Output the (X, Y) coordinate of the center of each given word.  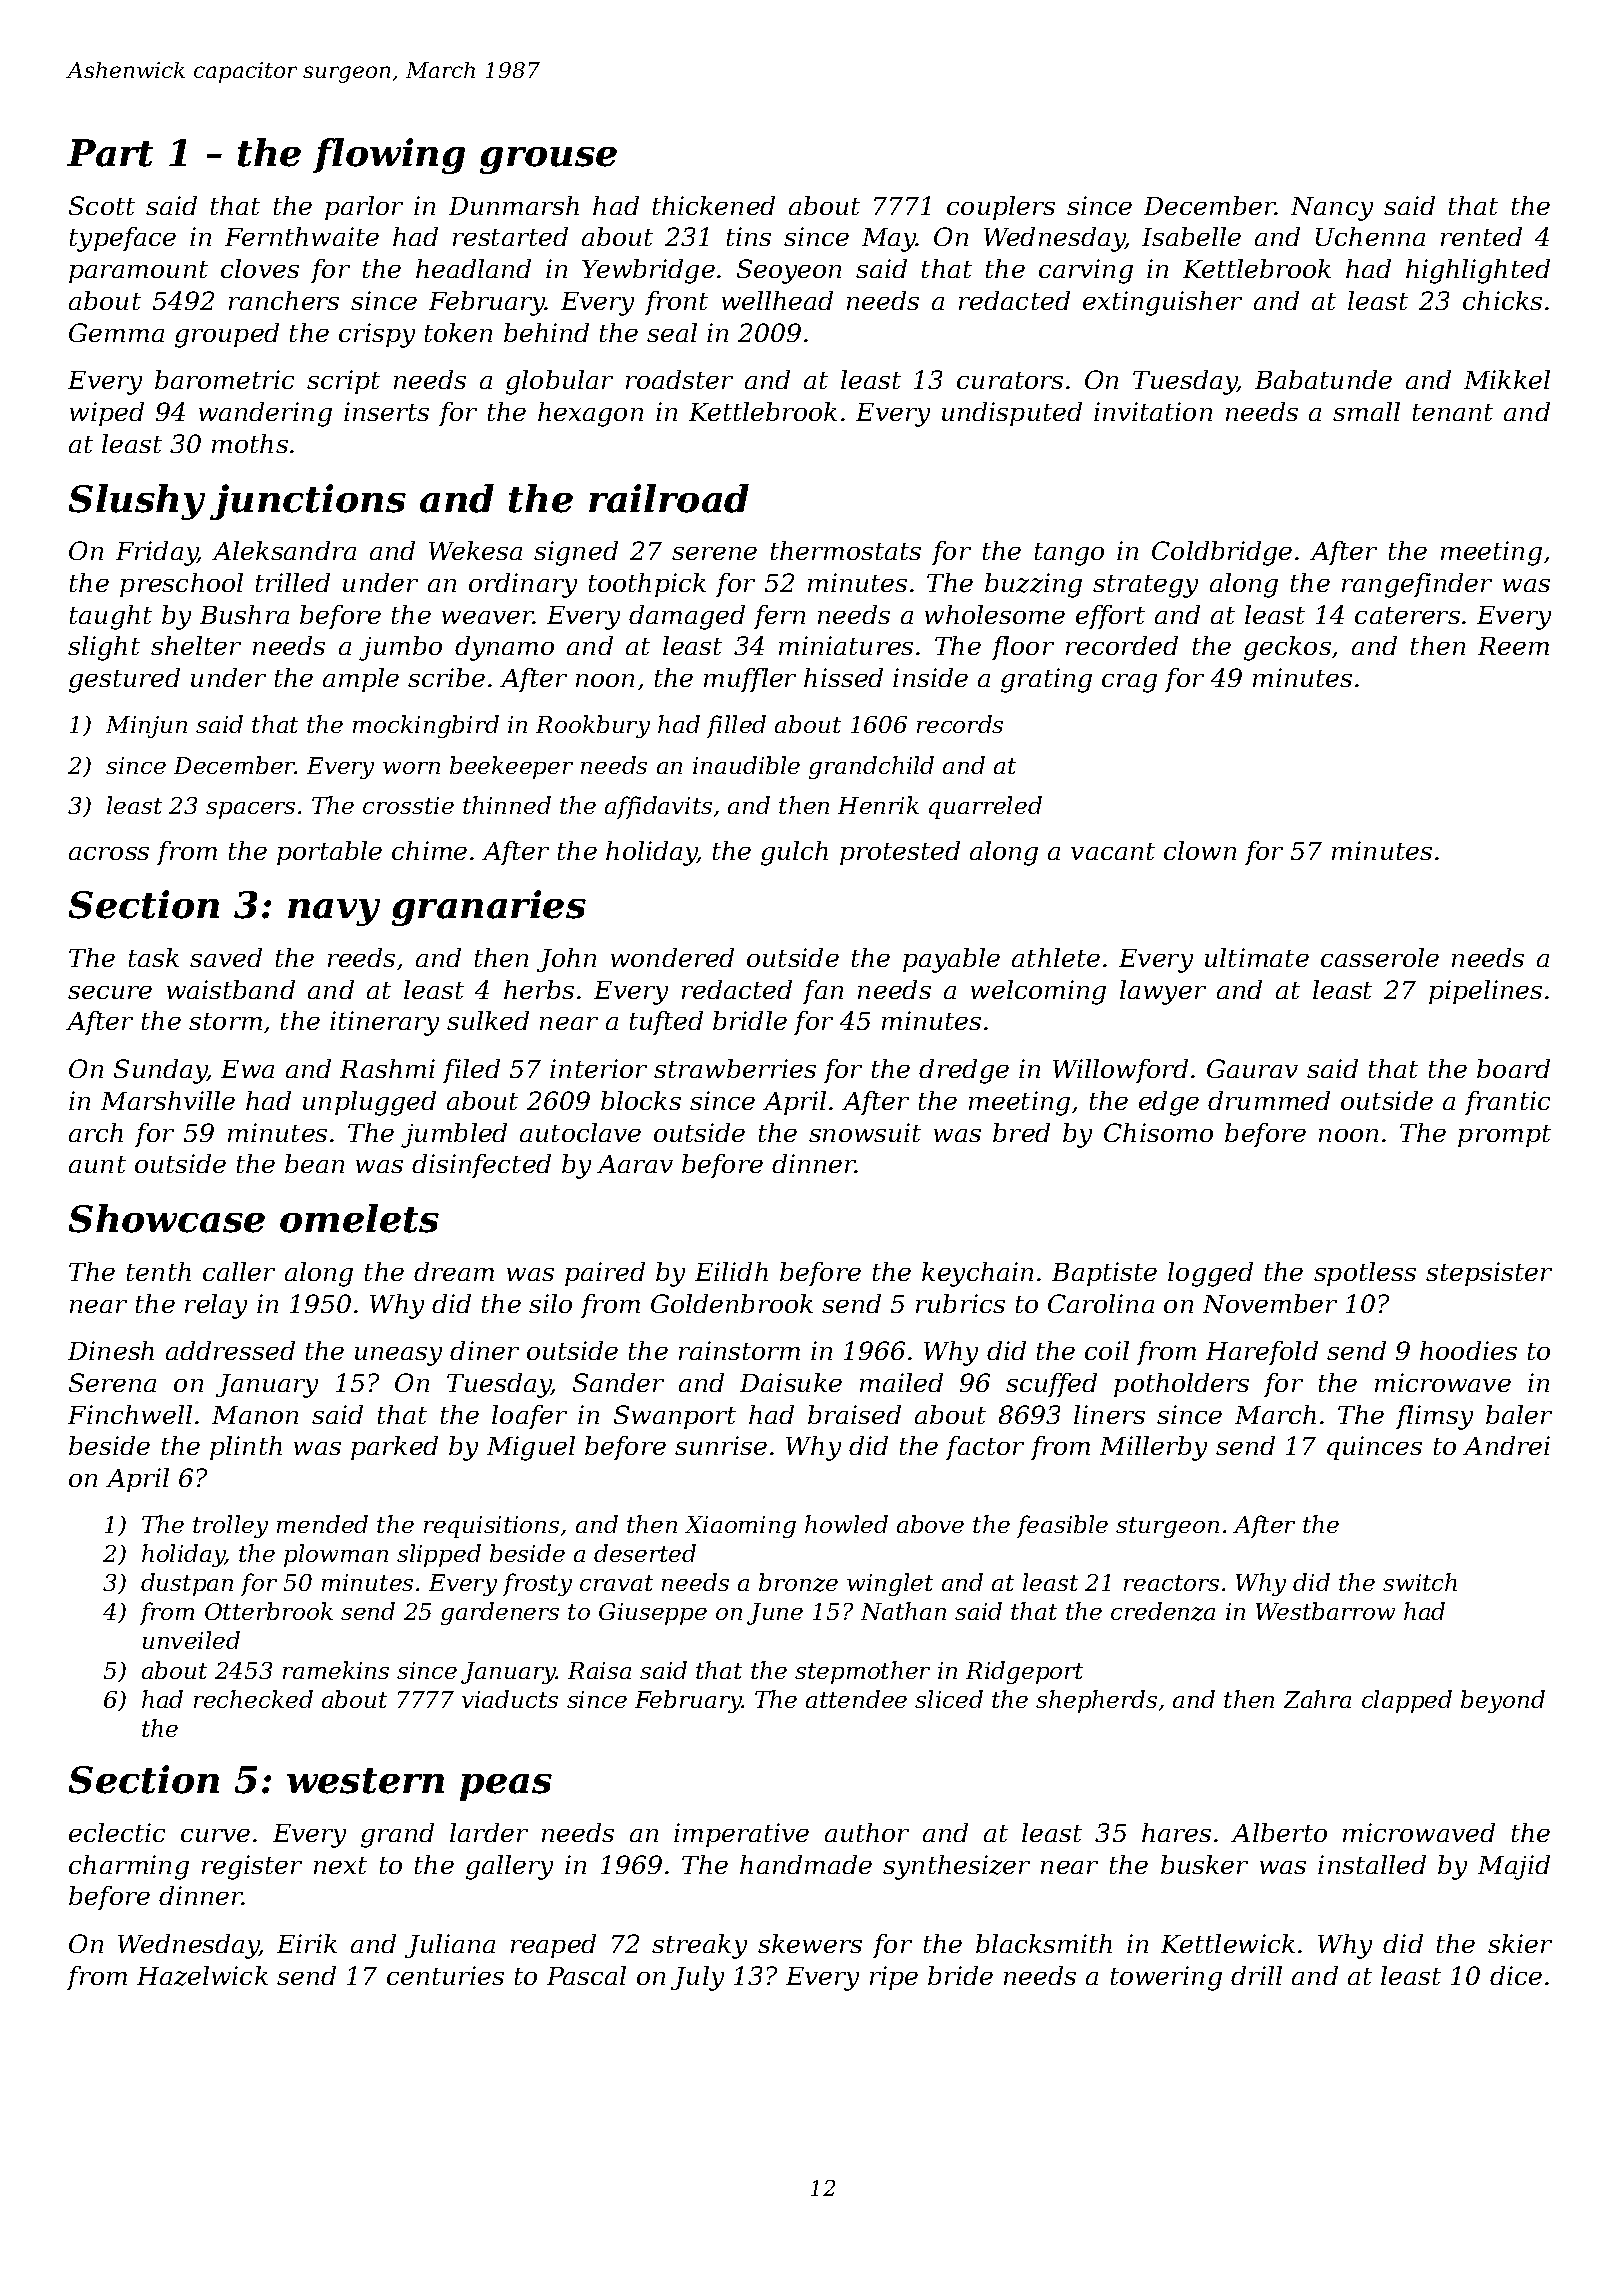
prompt (1504, 1136)
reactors (1171, 1583)
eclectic (117, 1832)
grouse (548, 160)
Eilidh (731, 1271)
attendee (856, 1699)
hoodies (1468, 1350)
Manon (255, 1415)
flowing (389, 156)
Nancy (1332, 209)
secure (110, 992)
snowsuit (865, 1132)
